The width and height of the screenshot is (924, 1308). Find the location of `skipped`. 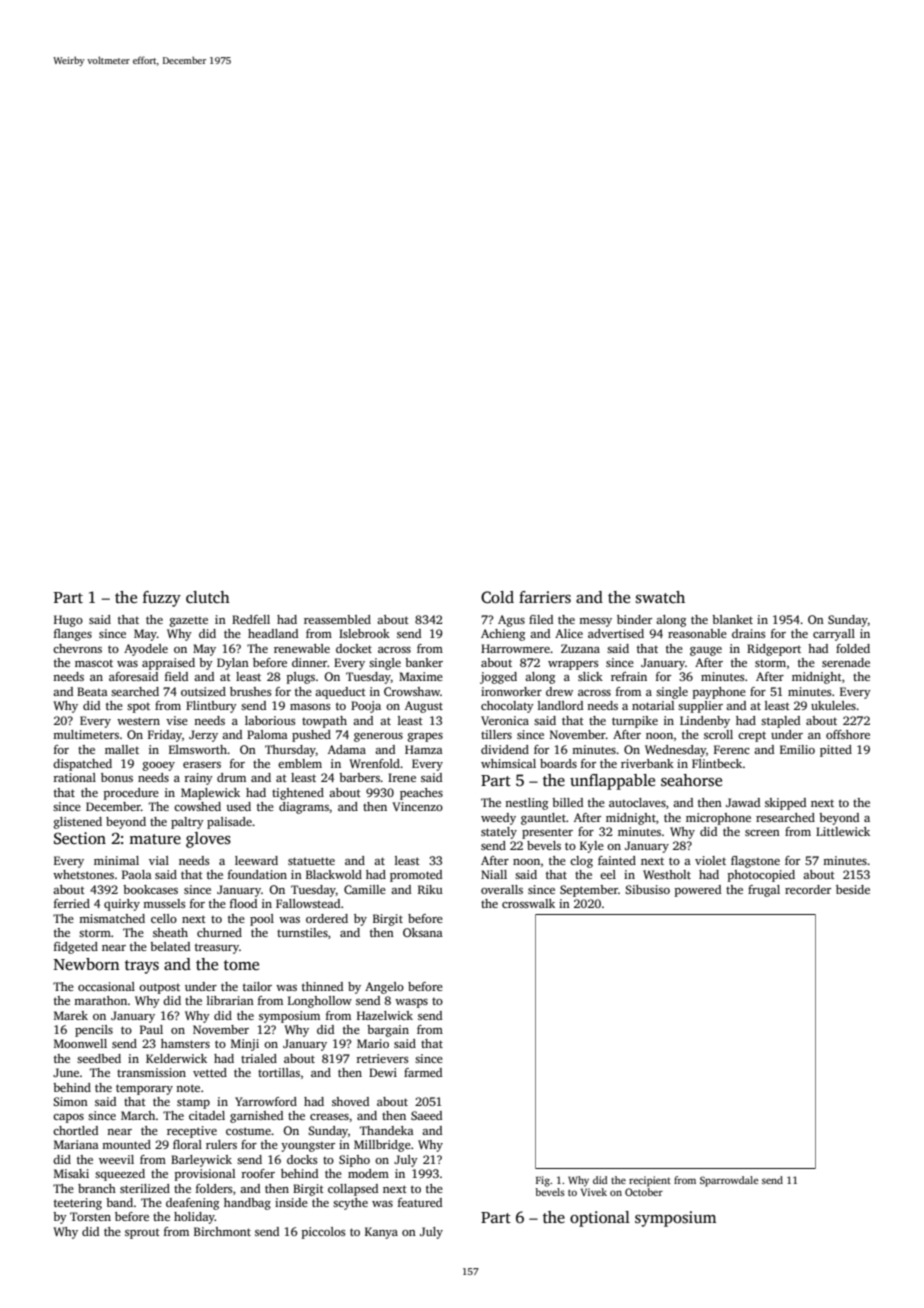

skipped is located at coordinates (785, 804).
